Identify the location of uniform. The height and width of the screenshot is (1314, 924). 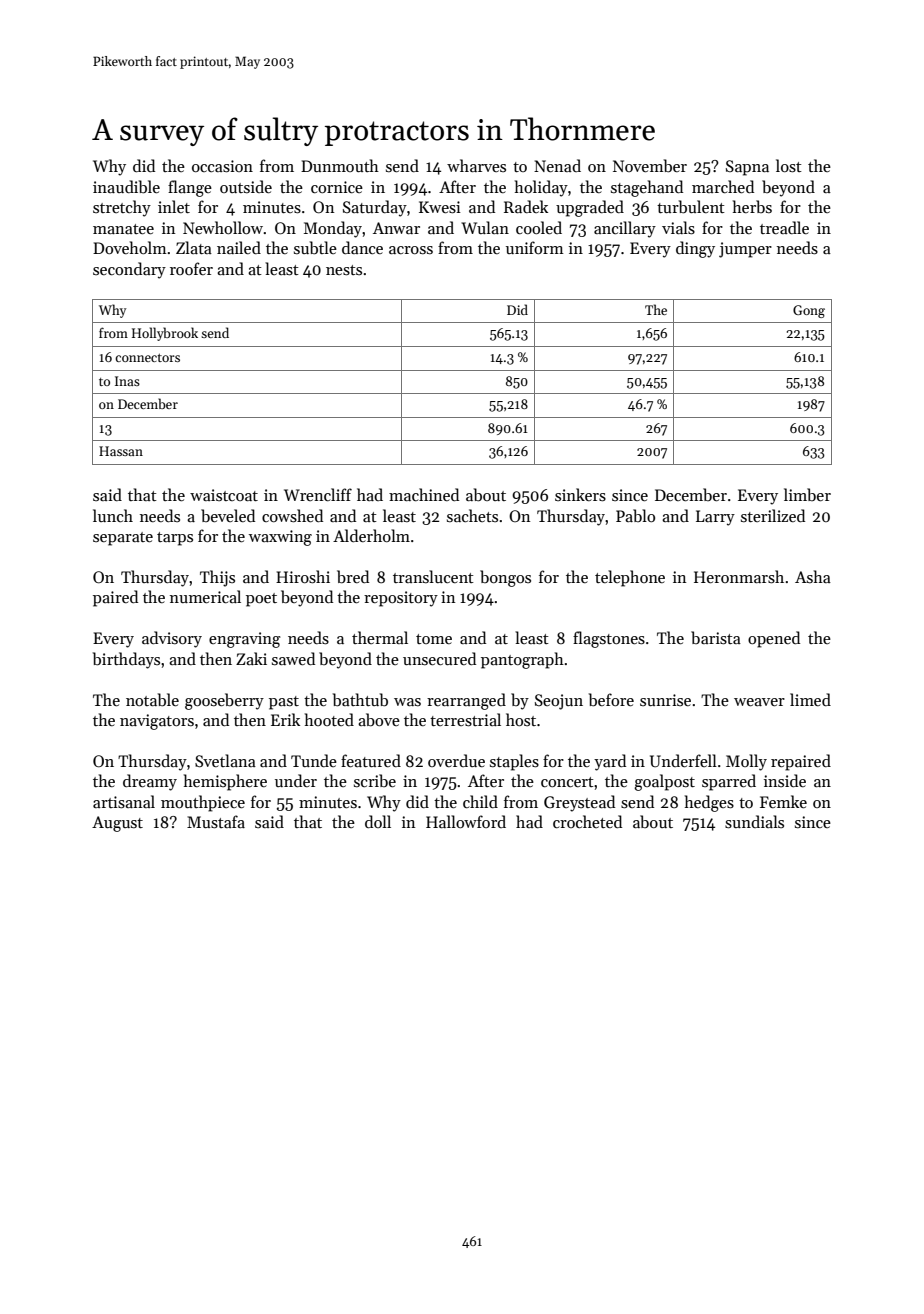
(535, 247).
